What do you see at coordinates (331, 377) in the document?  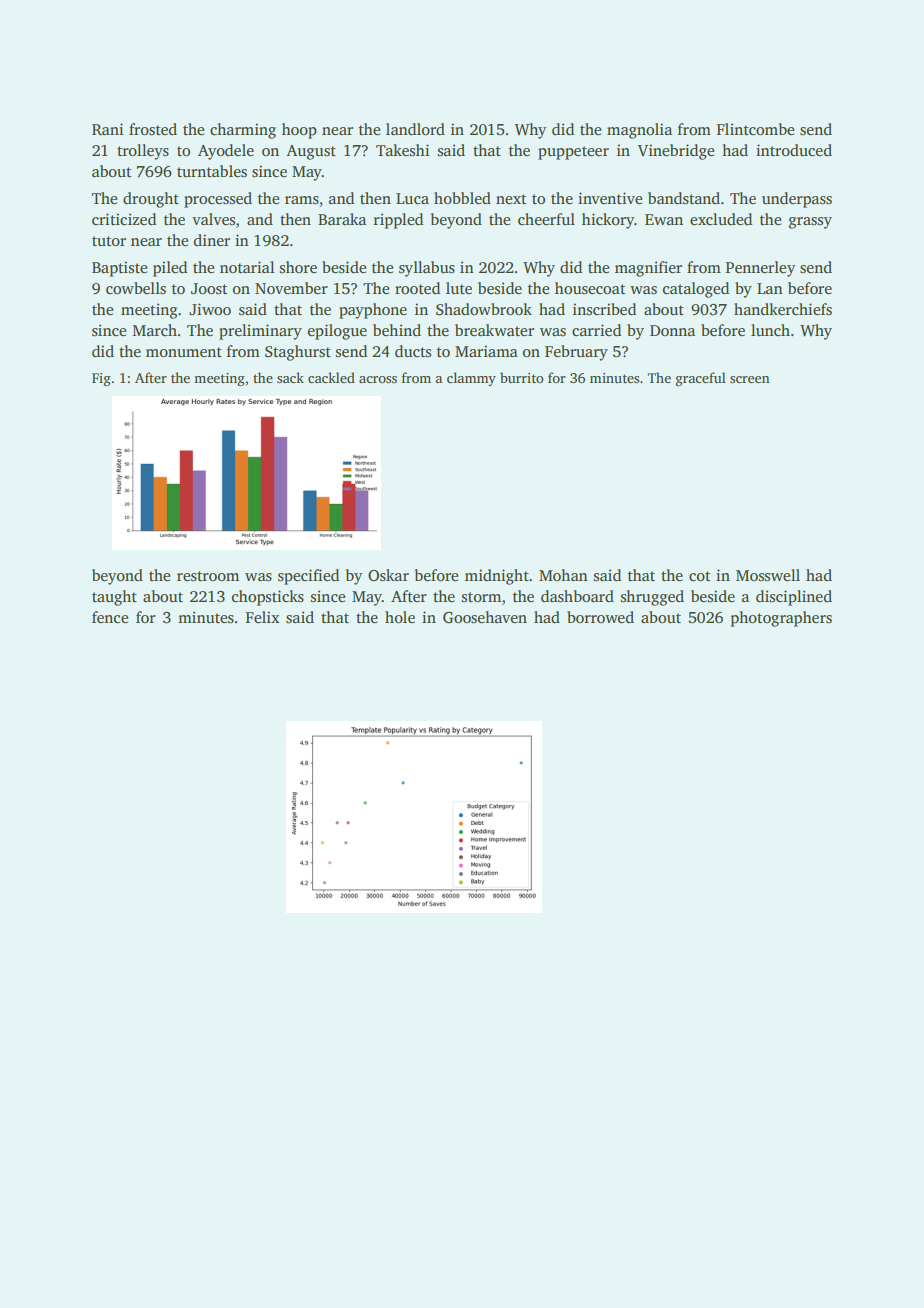 I see `cackled` at bounding box center [331, 377].
